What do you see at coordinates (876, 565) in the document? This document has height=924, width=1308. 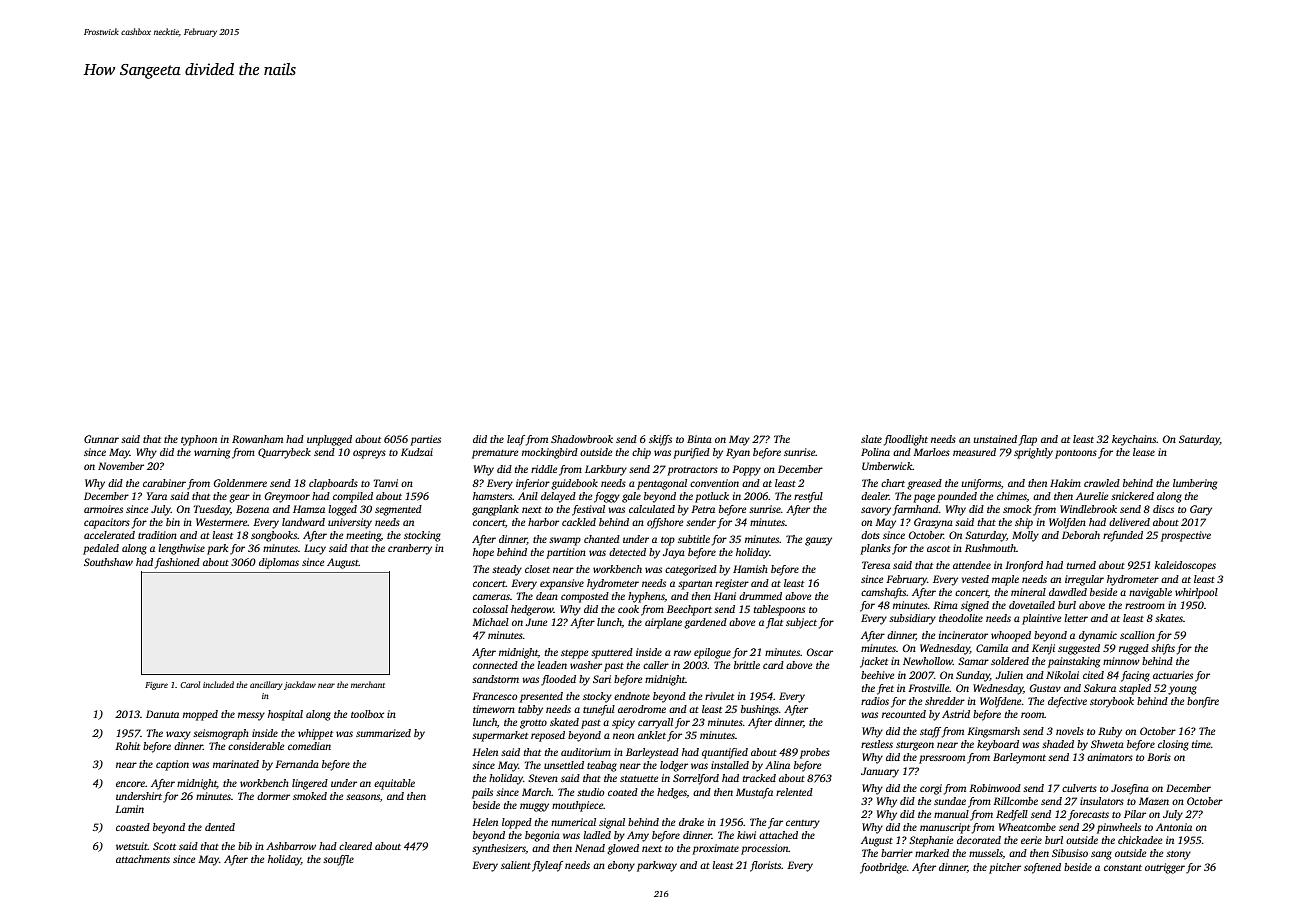 I see `Teresa` at bounding box center [876, 565].
